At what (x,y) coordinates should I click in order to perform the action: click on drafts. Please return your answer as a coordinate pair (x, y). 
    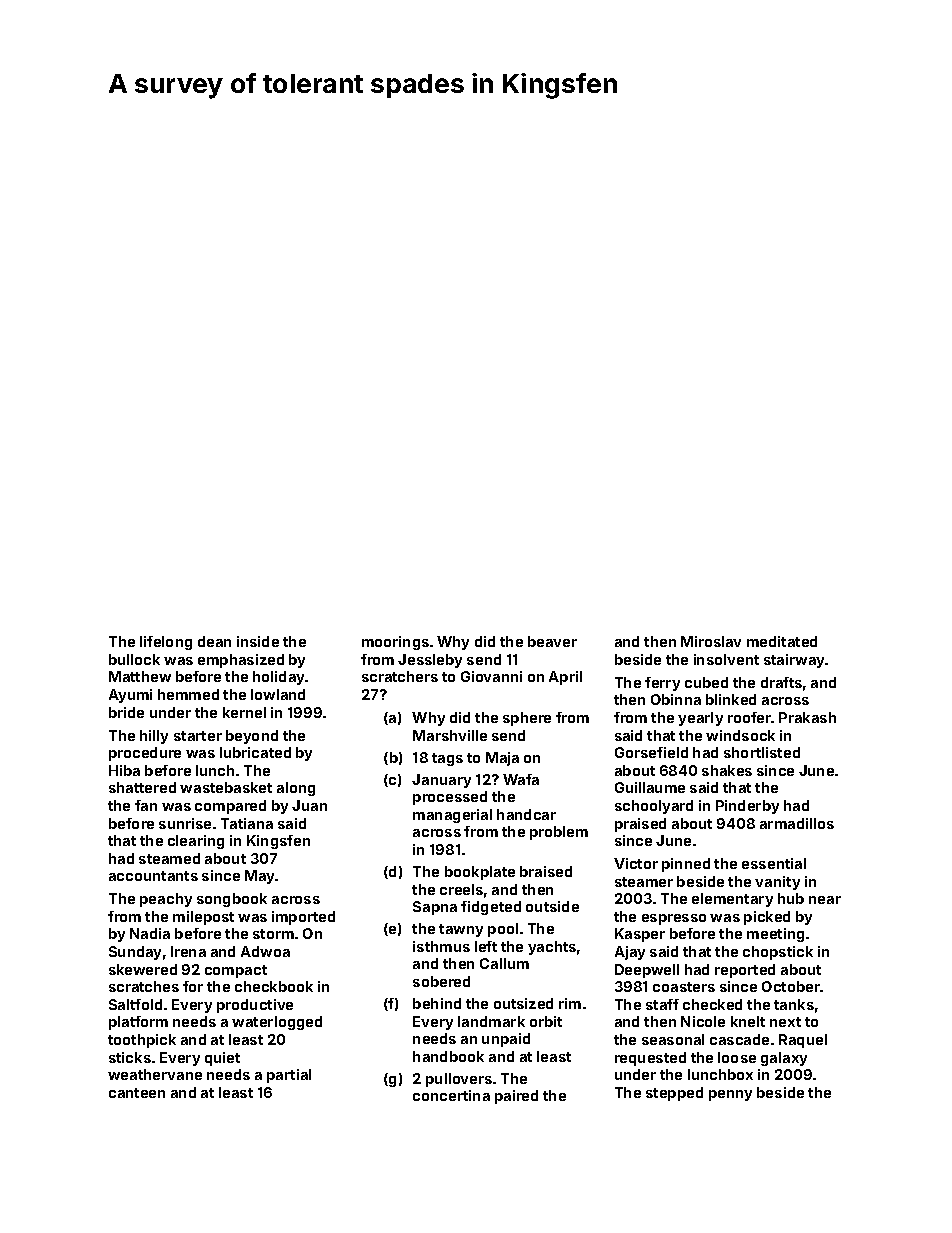
    Looking at the image, I should click on (781, 682).
